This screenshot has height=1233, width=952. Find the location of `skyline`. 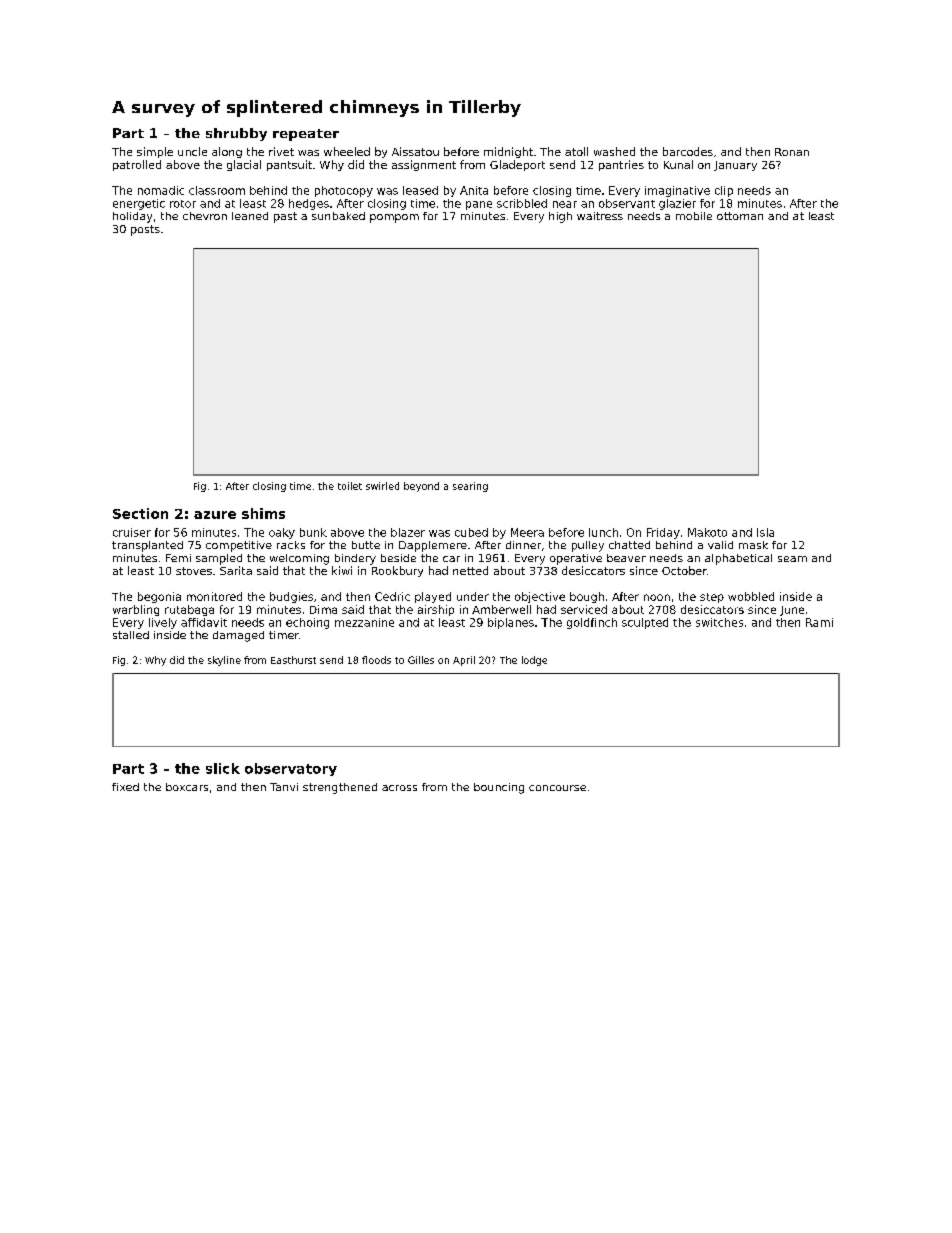

skyline is located at coordinates (224, 661).
